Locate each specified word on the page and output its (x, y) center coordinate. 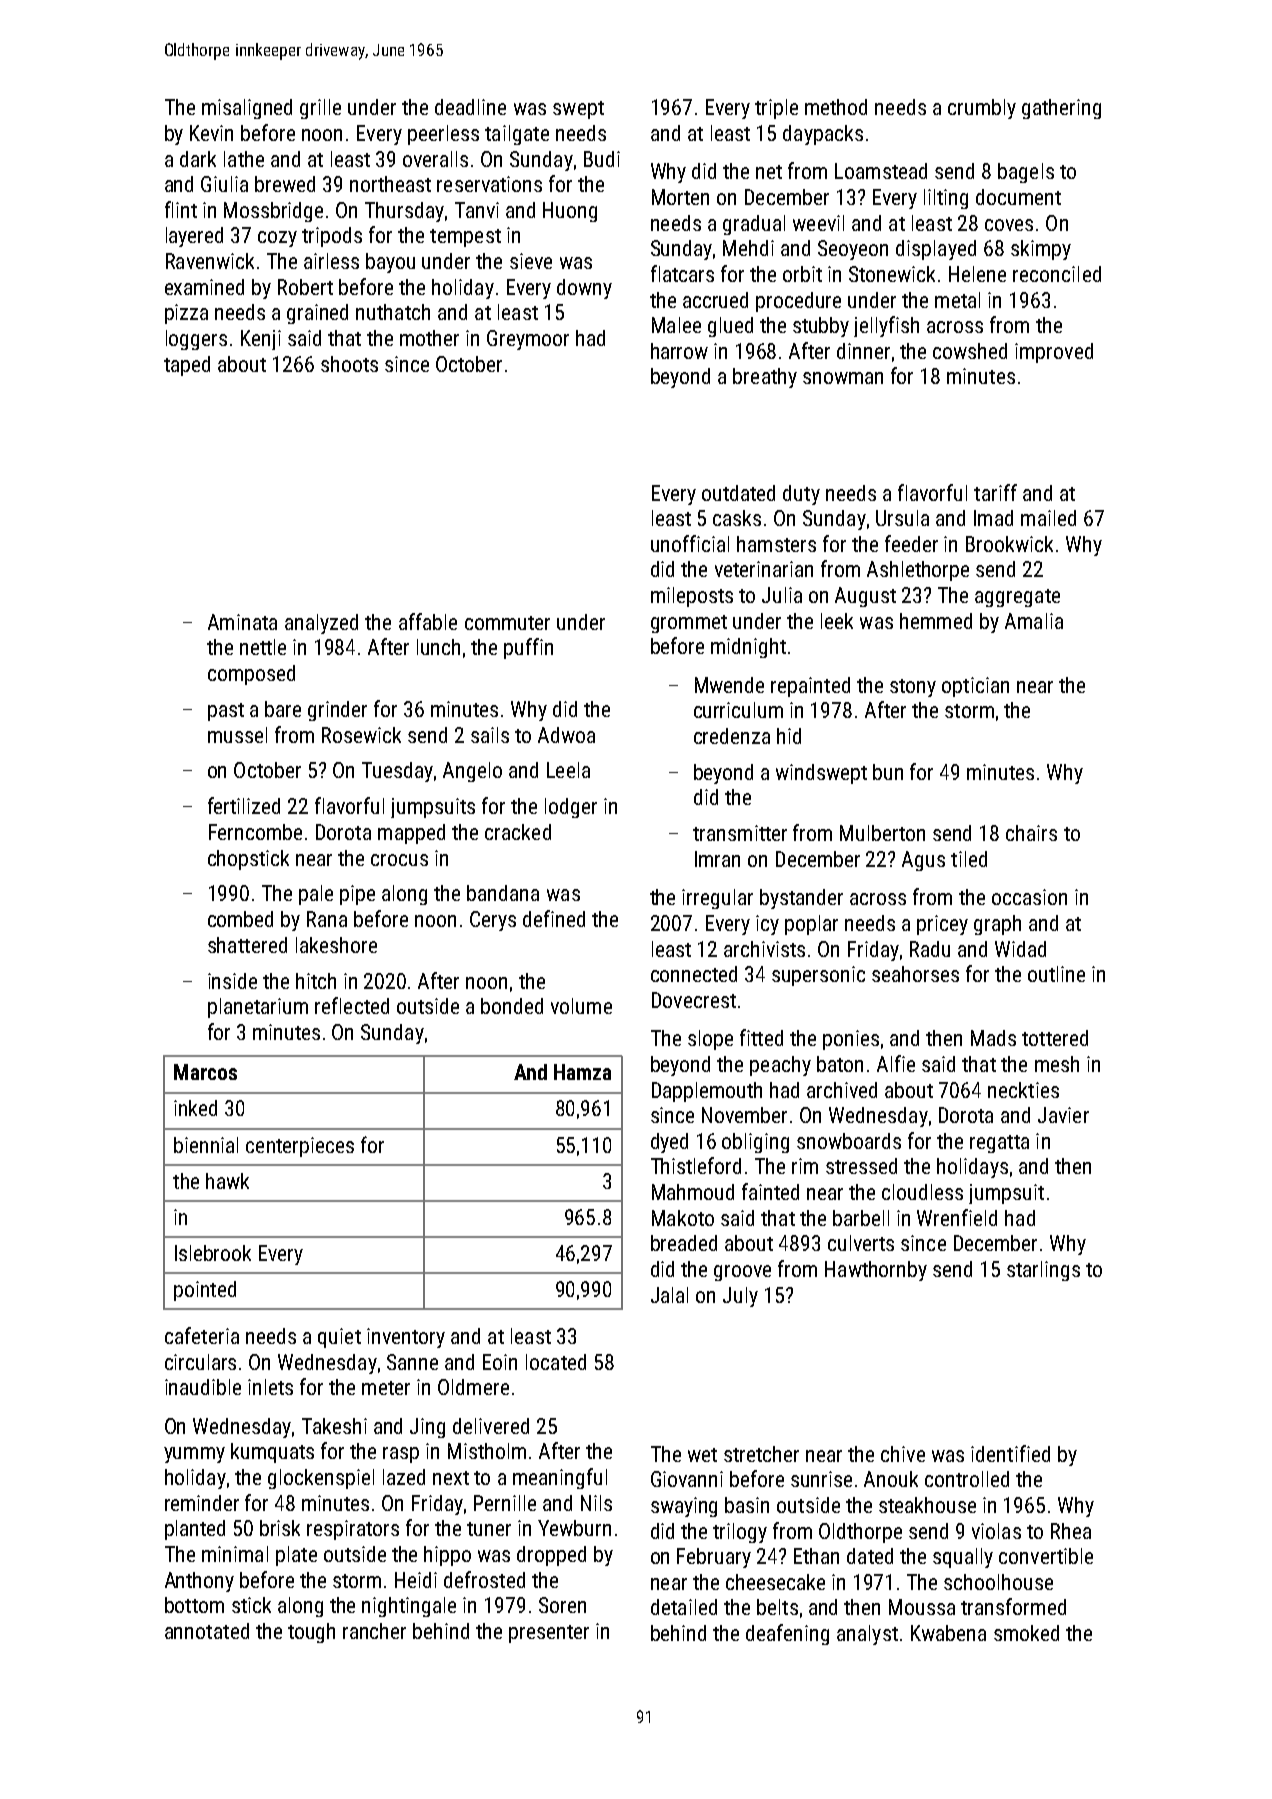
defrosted (484, 1579)
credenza (732, 736)
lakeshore (336, 945)
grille (320, 109)
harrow (679, 351)
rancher (374, 1631)
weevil (818, 223)
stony (913, 688)
